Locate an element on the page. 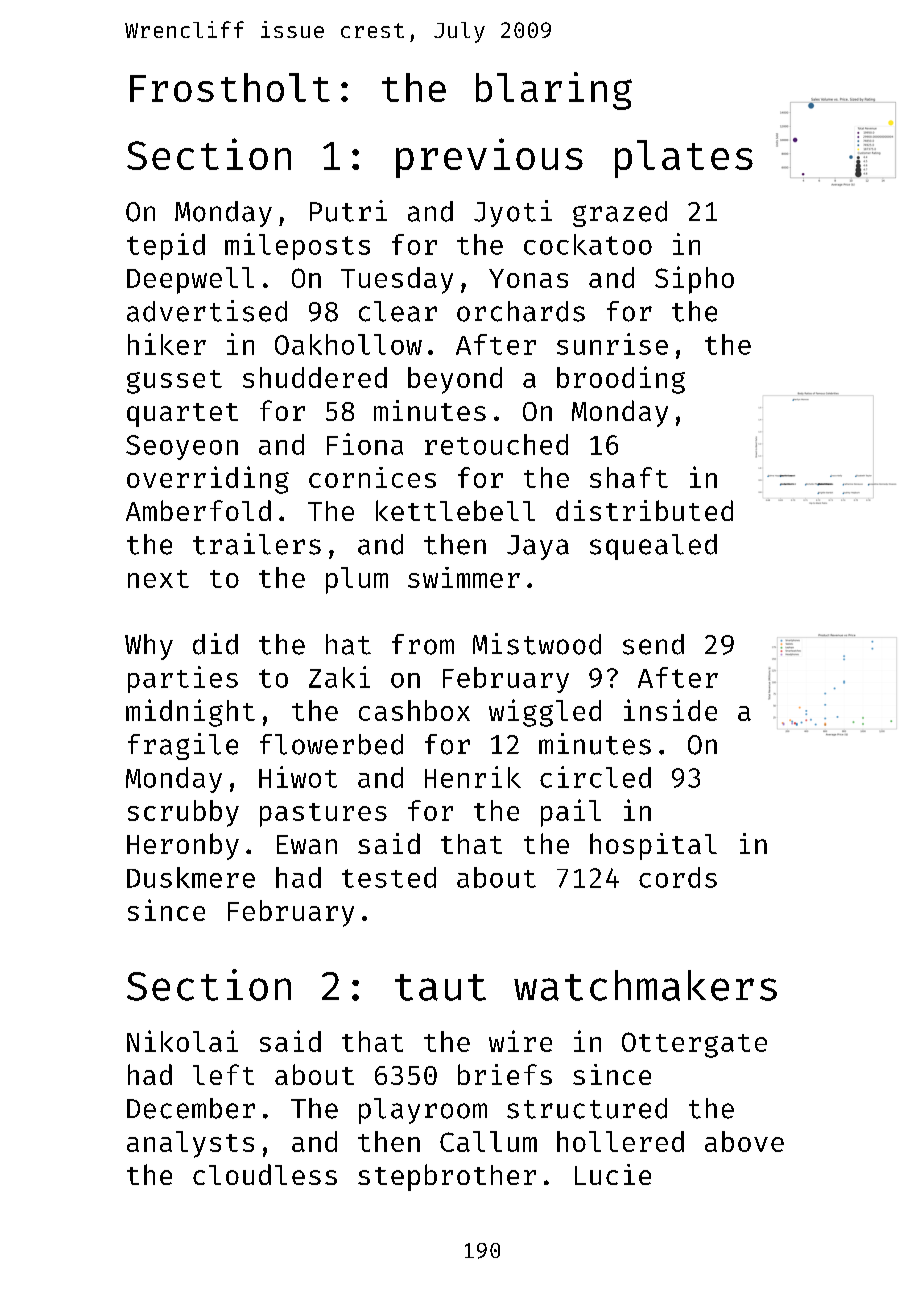  gusset is located at coordinates (174, 382).
